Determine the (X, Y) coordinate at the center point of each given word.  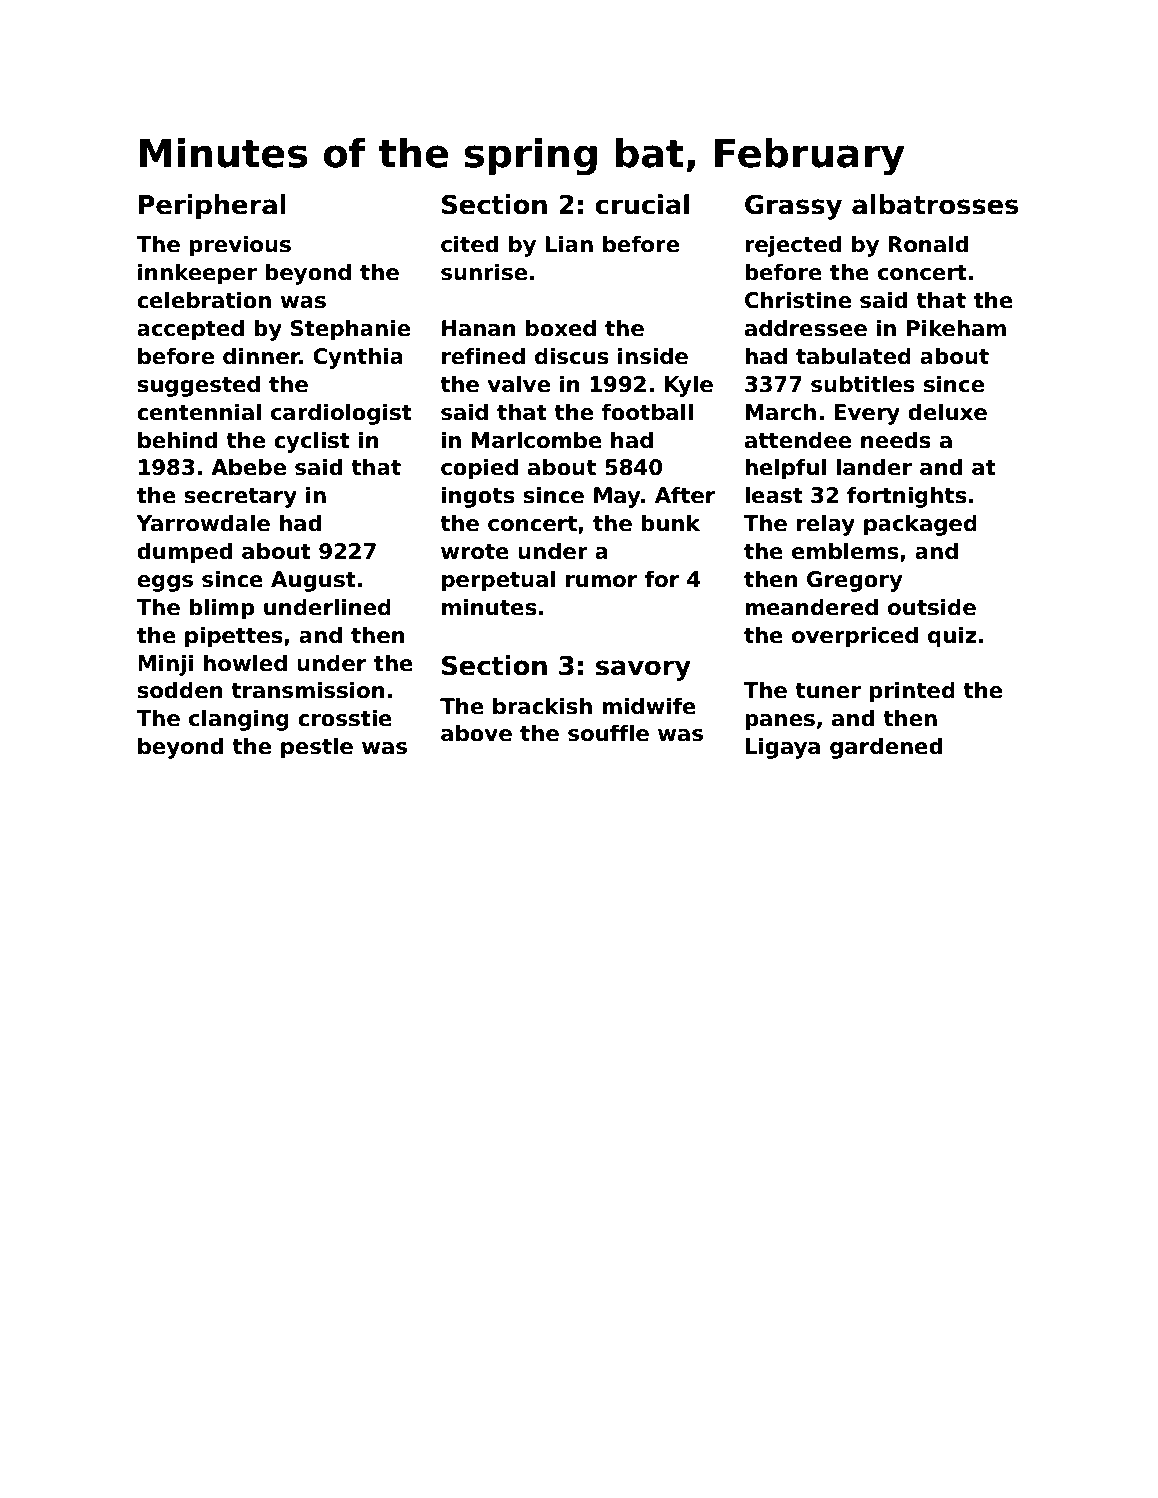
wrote (475, 552)
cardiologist (341, 414)
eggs (165, 583)
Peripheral (212, 207)
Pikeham (956, 328)
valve (519, 384)
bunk (670, 523)
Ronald (928, 244)
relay (826, 525)
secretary (240, 498)
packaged (920, 525)
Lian (569, 244)
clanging (239, 720)
